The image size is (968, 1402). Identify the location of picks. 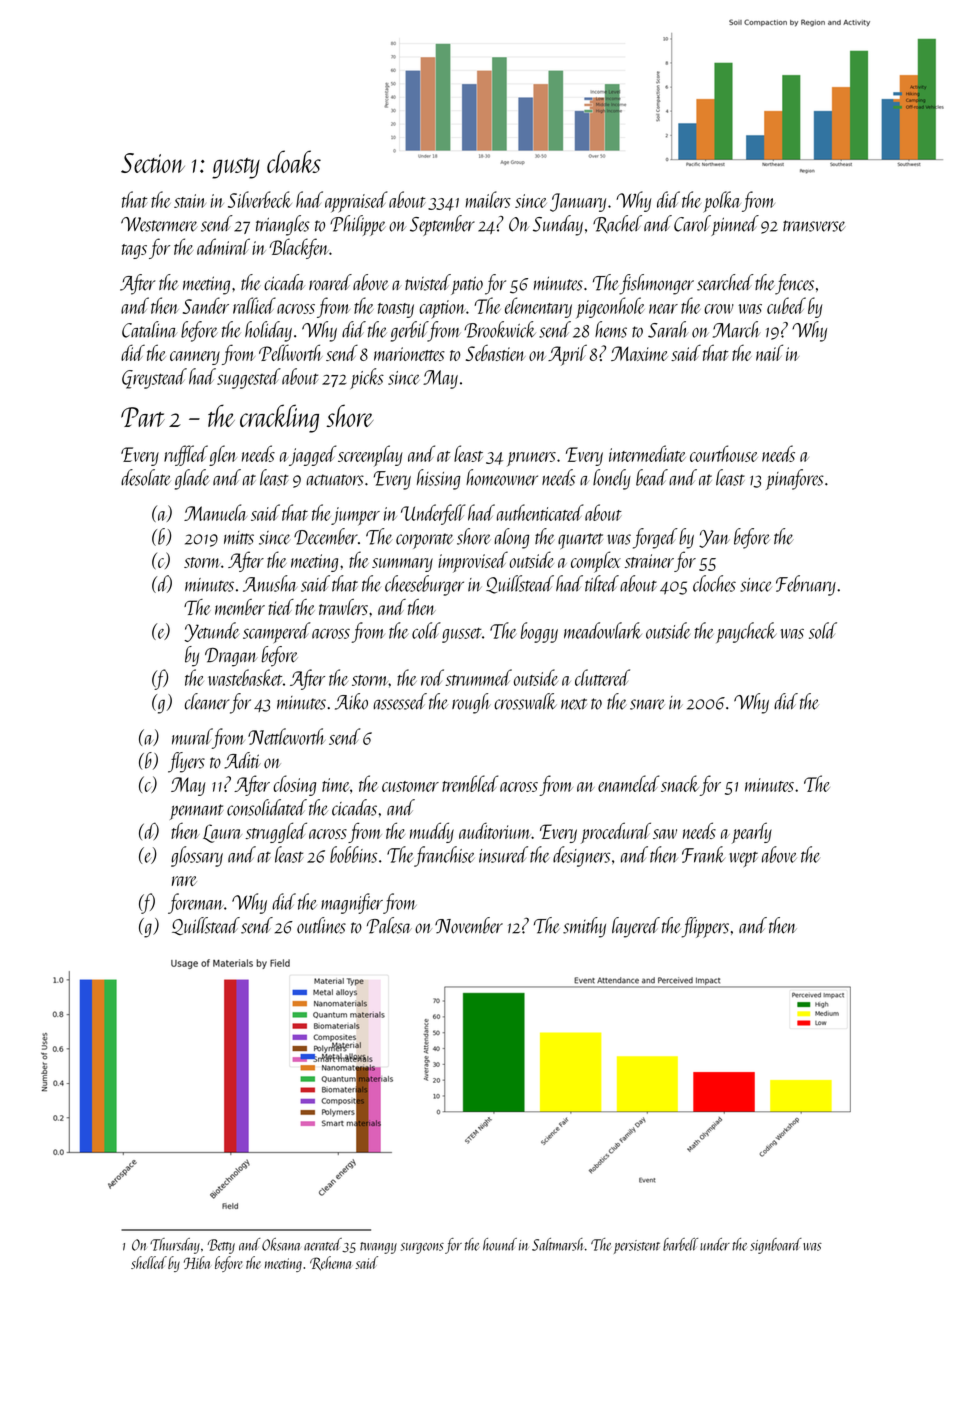
(367, 378).
